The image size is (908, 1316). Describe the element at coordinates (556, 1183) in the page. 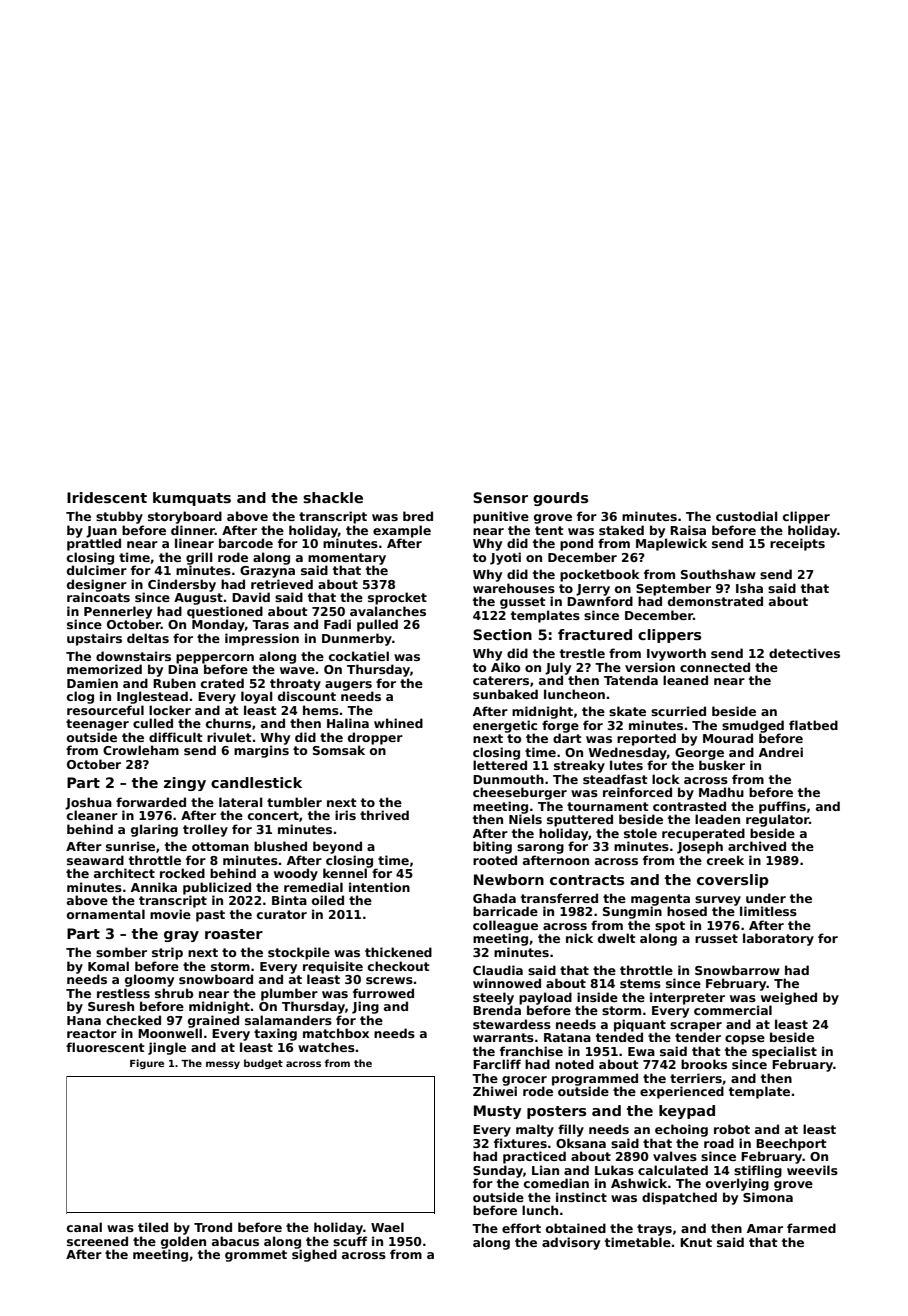

I see `comedian` at that location.
